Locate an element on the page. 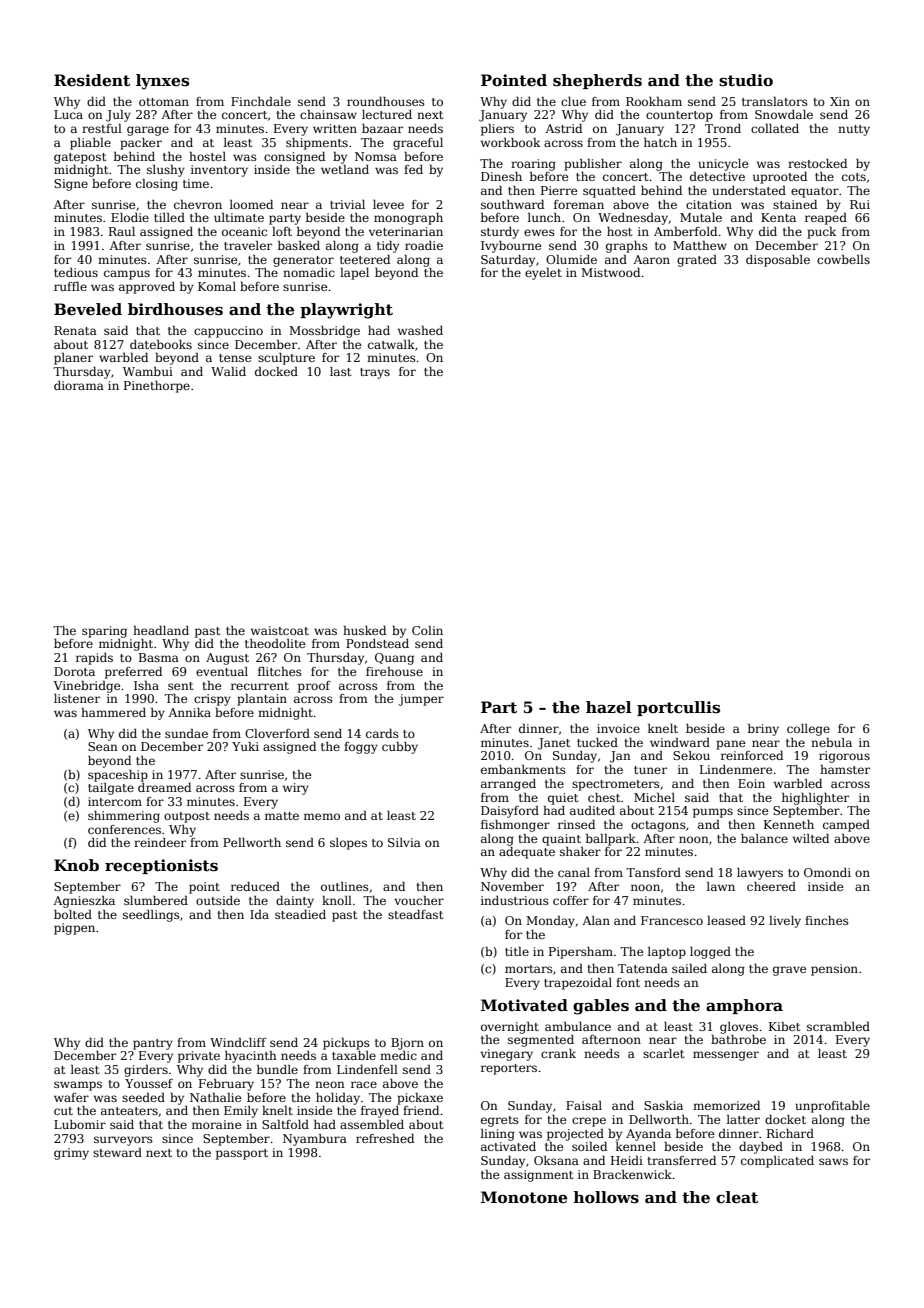  Renata is located at coordinates (75, 330).
